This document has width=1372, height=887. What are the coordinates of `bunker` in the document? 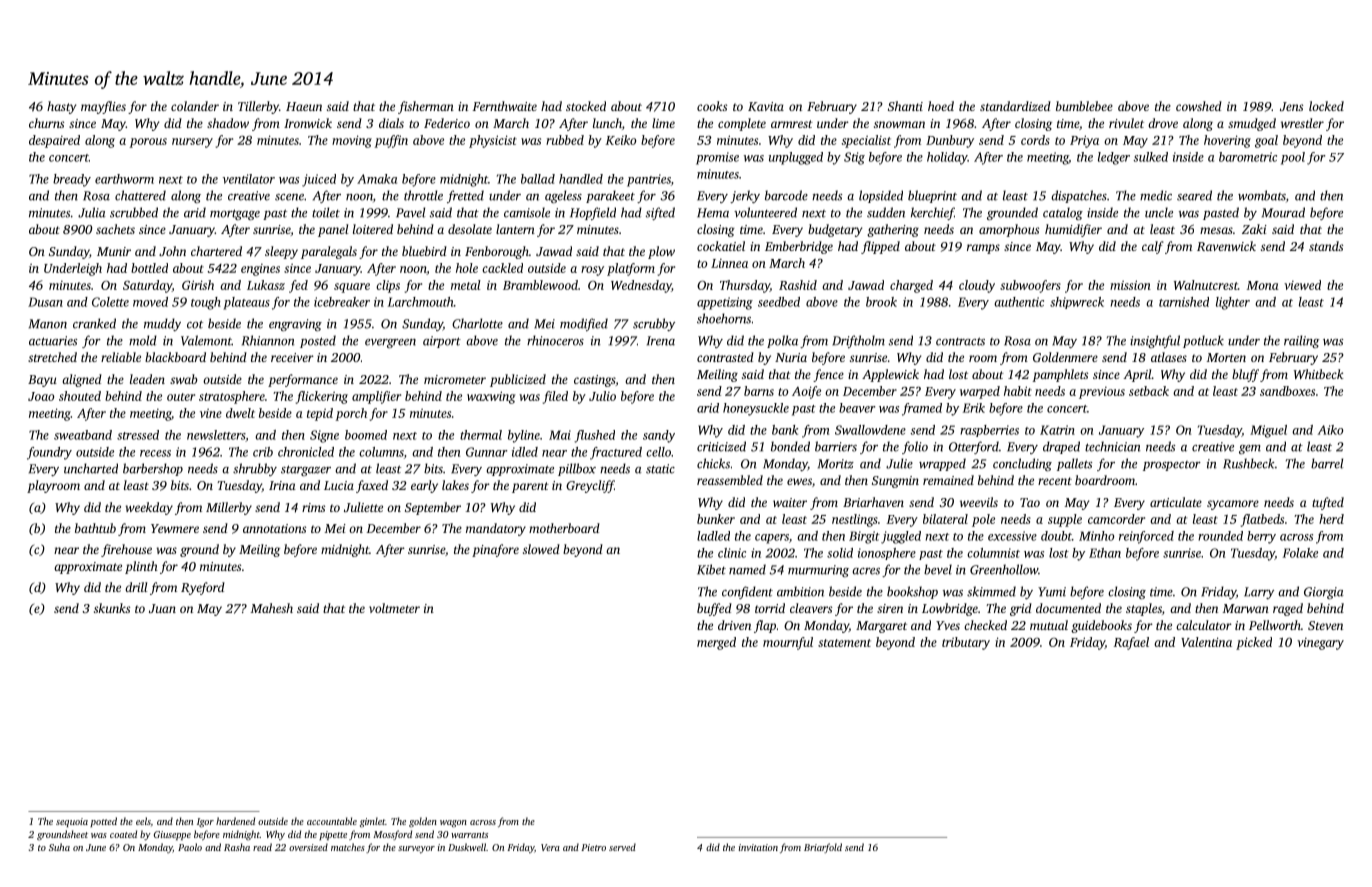 It's located at (716, 519).
